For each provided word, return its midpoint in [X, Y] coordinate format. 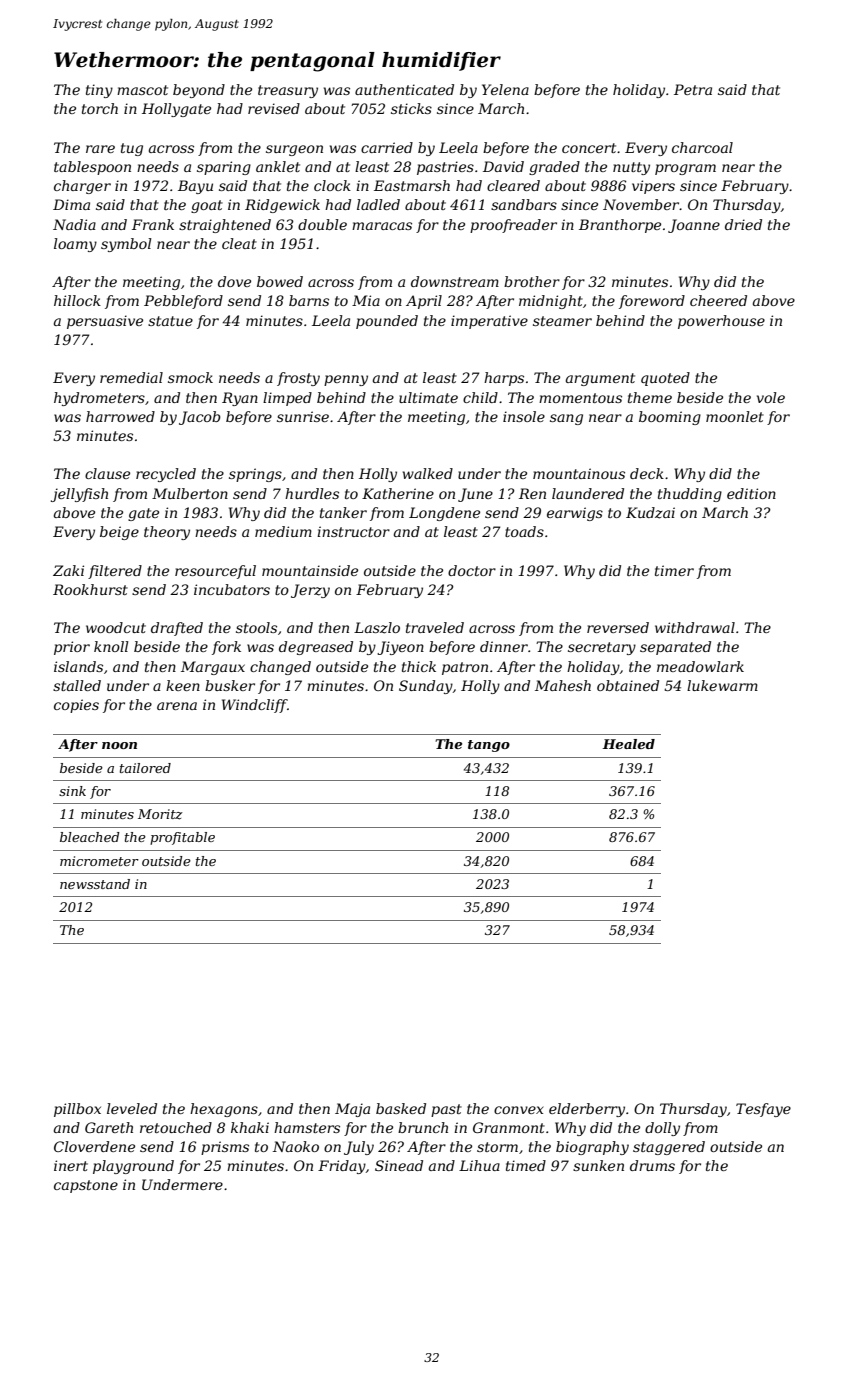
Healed [629, 744]
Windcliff [254, 706]
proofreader [513, 226]
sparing [224, 168]
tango [489, 746]
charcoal [702, 147]
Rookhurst [90, 589]
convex [519, 1110]
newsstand [95, 884]
